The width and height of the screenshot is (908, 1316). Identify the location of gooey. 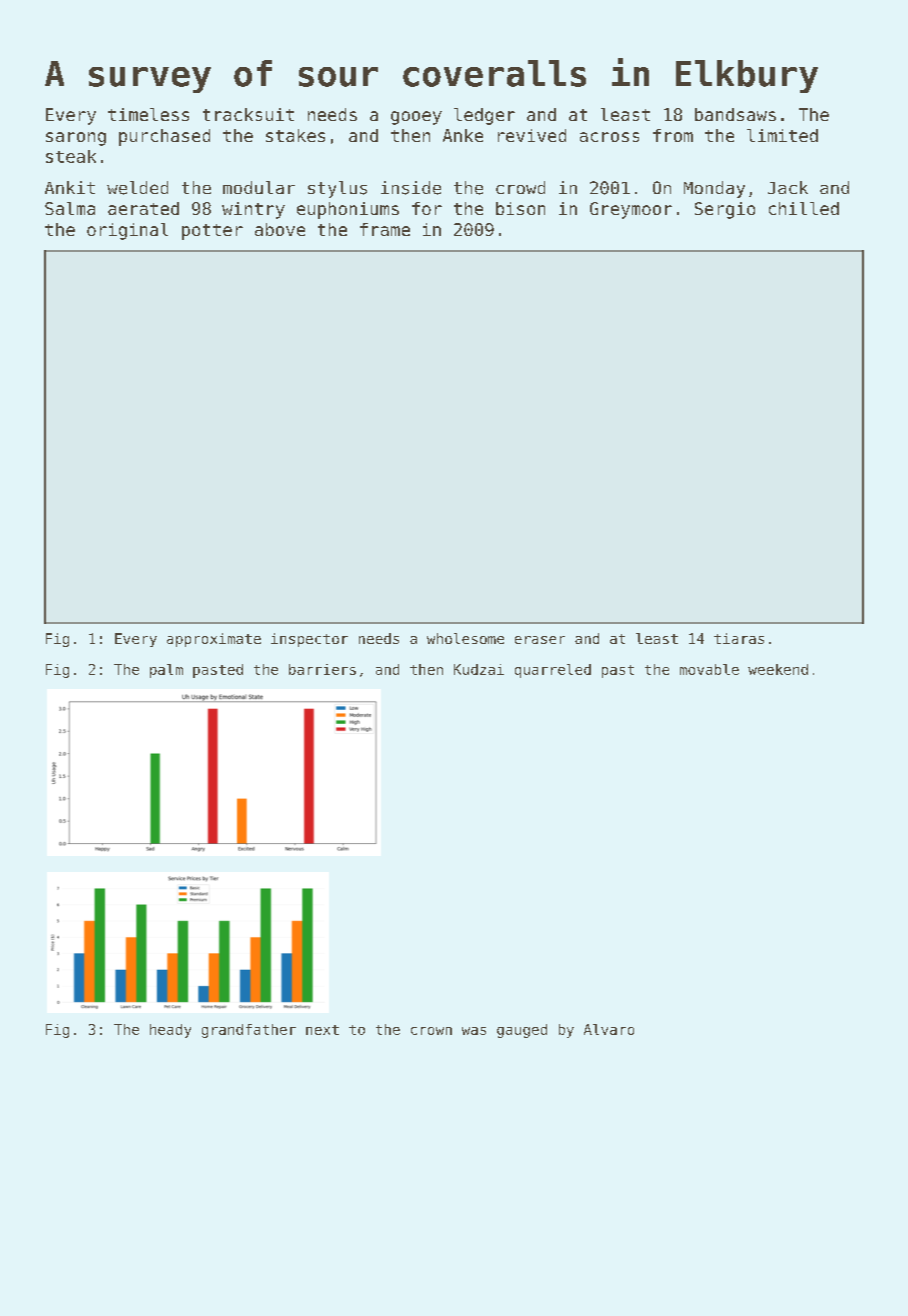
(416, 118).
